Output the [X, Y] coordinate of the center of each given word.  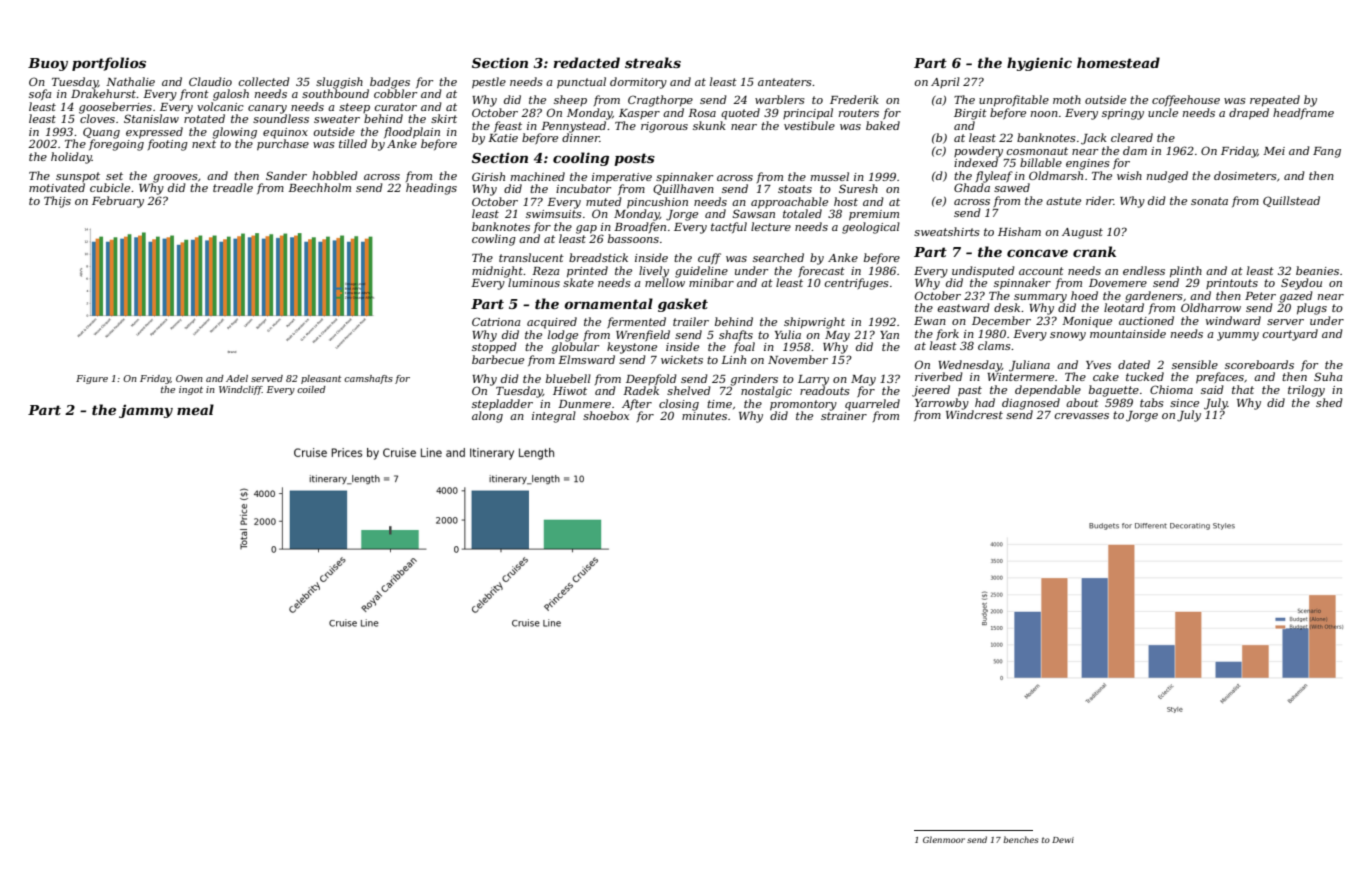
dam [1135, 150]
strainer [844, 416]
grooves [175, 178]
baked [883, 125]
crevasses [1081, 416]
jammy [146, 411]
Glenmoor [944, 839]
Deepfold [651, 379]
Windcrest [974, 414]
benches [1021, 839]
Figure [92, 379]
